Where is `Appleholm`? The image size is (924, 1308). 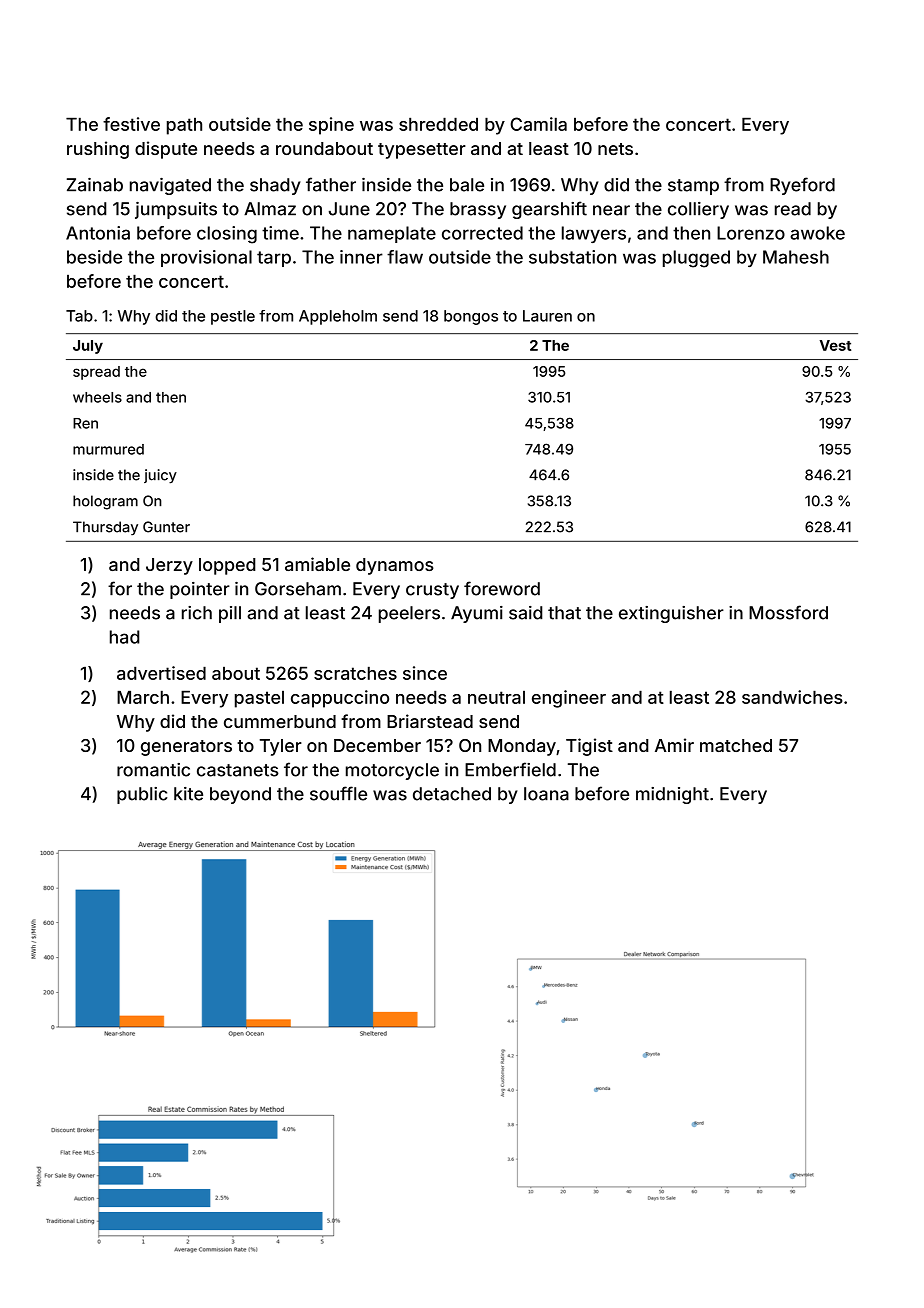 Appleholm is located at coordinates (338, 317).
